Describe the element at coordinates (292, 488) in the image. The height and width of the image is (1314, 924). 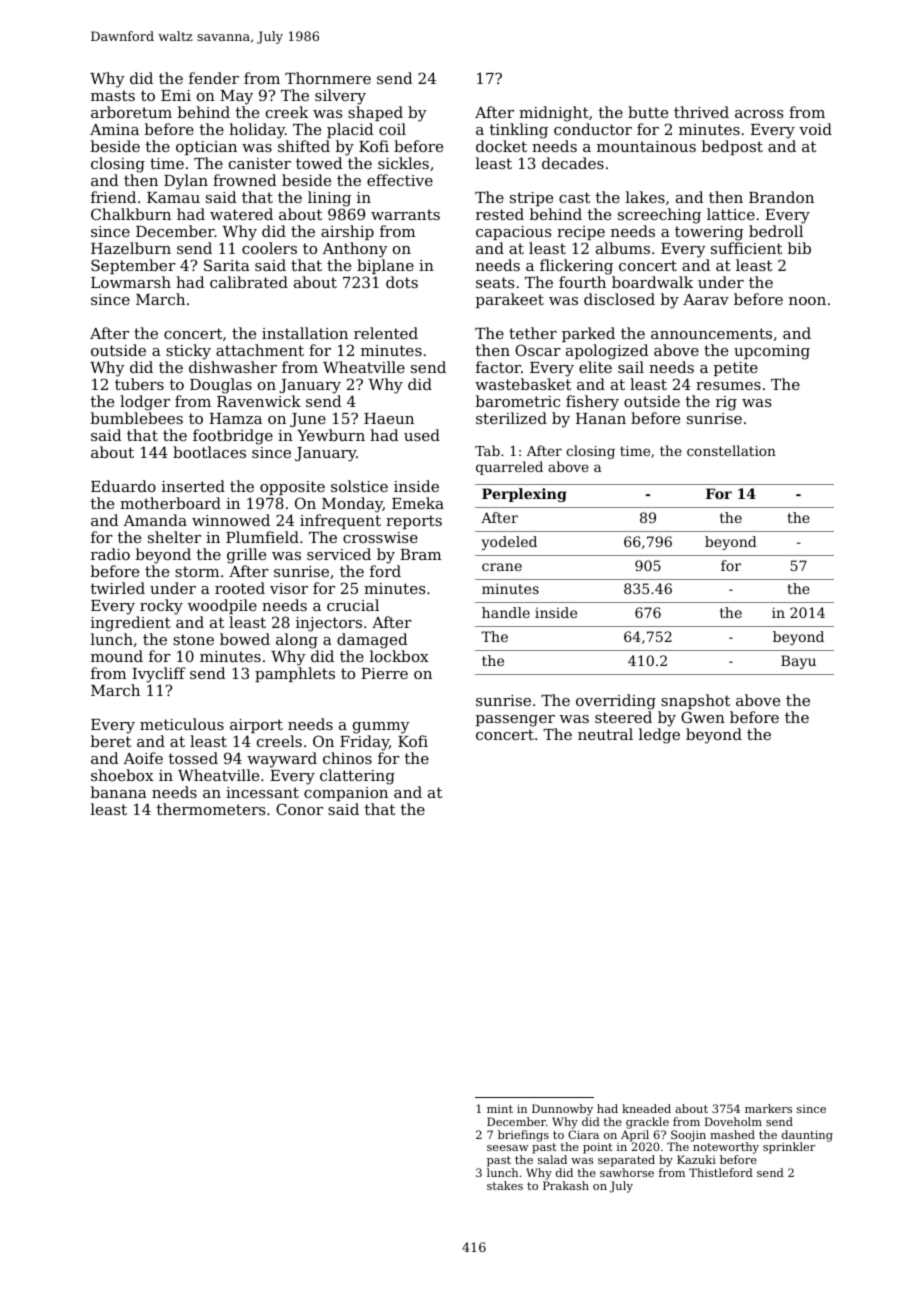
I see `opposite` at that location.
